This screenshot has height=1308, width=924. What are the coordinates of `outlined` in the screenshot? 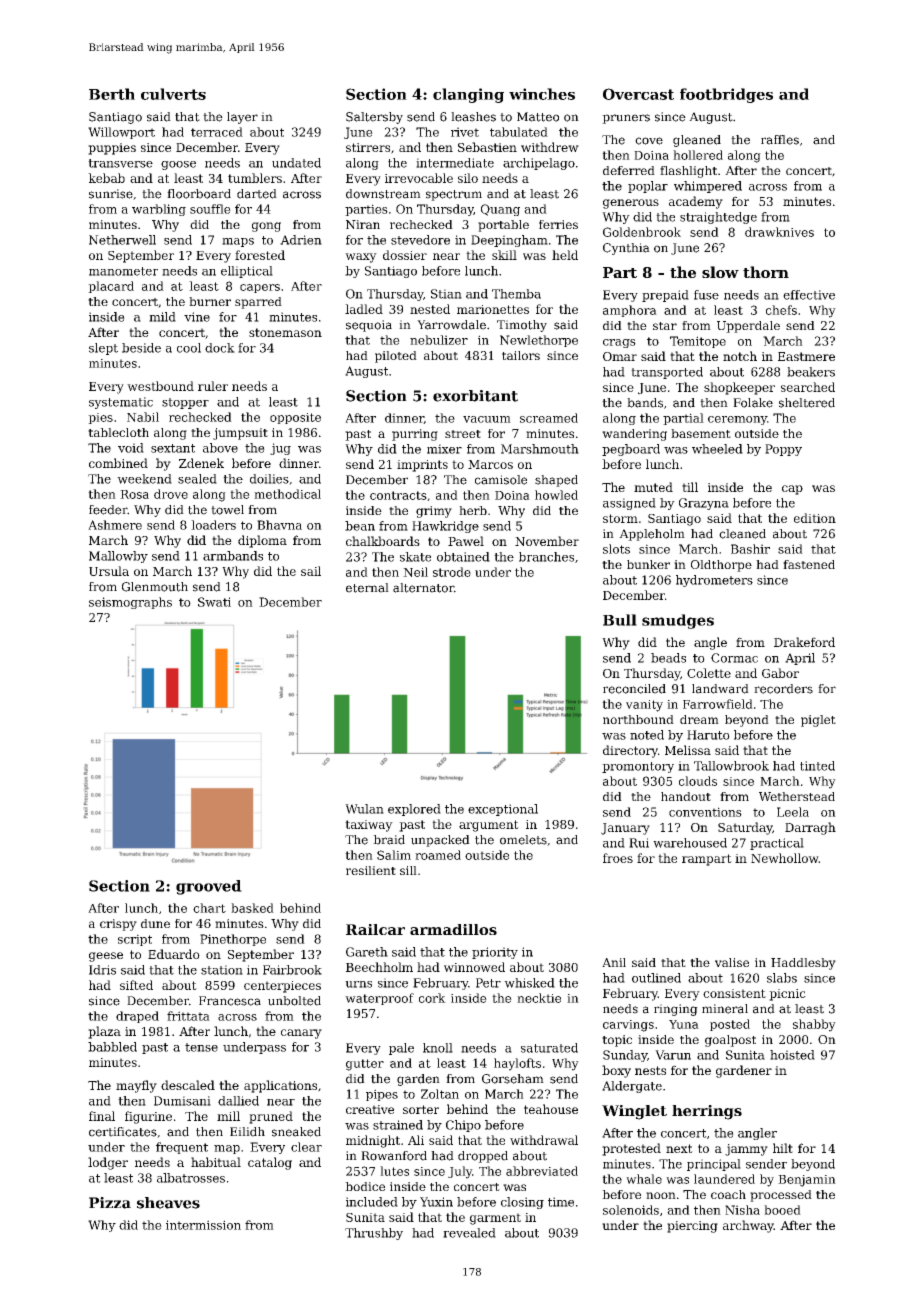 It's located at (656, 978).
